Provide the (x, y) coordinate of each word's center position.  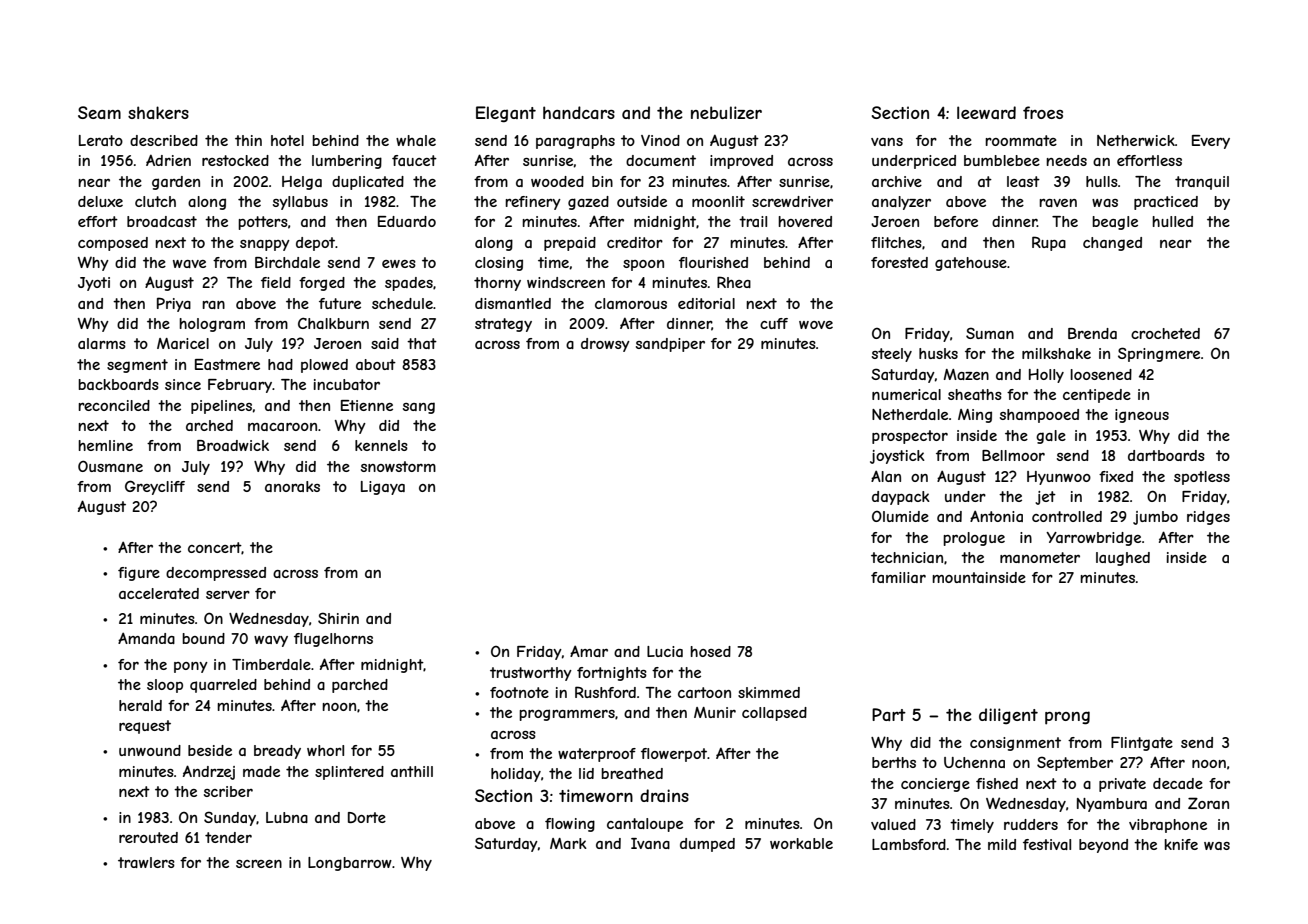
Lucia (665, 651)
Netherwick (1136, 140)
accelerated (159, 593)
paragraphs (575, 142)
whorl (325, 750)
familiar (898, 577)
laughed (1123, 559)
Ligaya (383, 488)
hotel (287, 140)
